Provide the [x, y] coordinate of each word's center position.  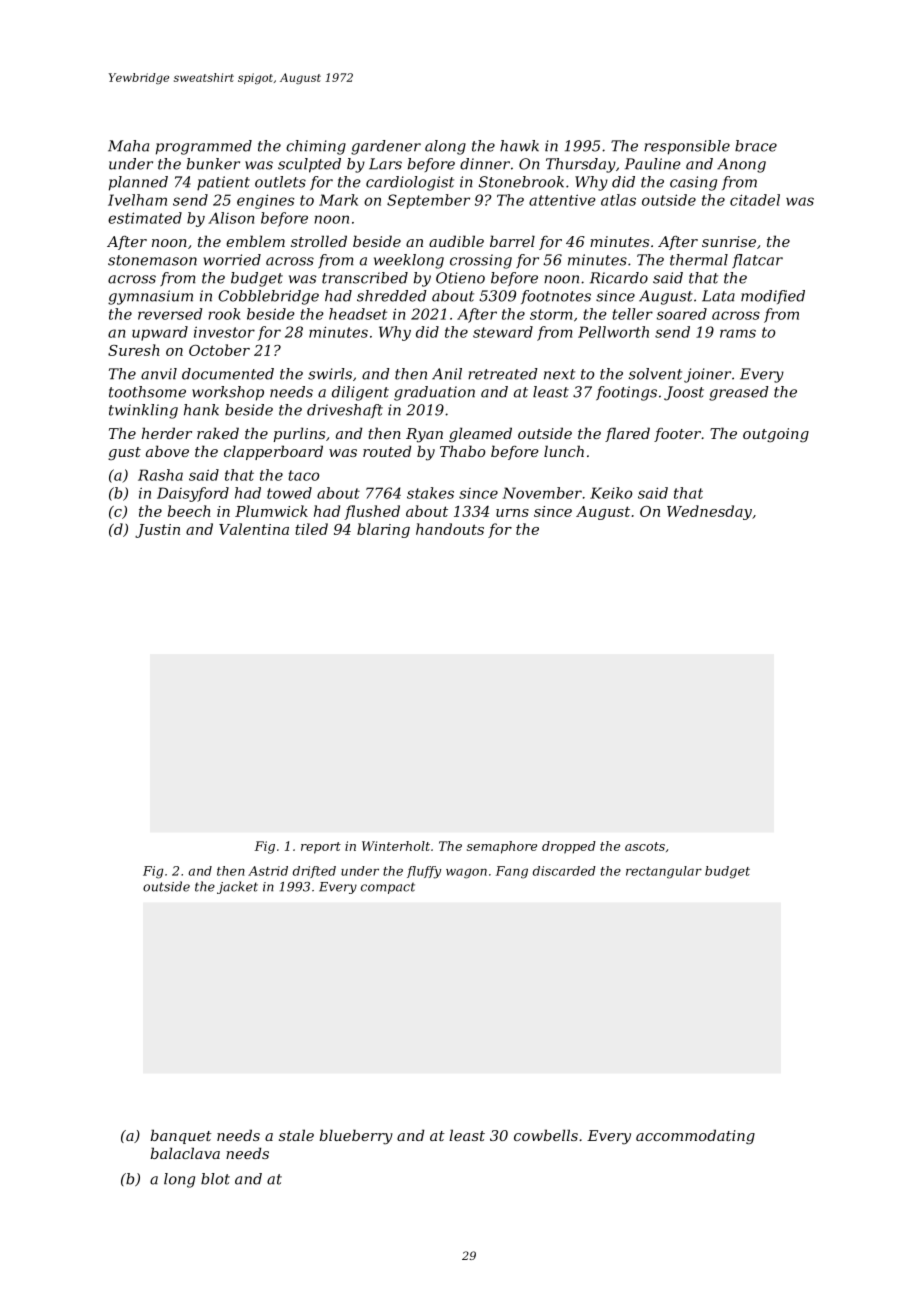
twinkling [143, 411]
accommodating [695, 1137]
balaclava [185, 1153]
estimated [145, 218]
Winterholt [396, 846]
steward [503, 332]
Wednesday [709, 512]
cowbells [546, 1135]
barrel [512, 241]
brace [756, 146]
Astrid [268, 871]
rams [738, 333]
